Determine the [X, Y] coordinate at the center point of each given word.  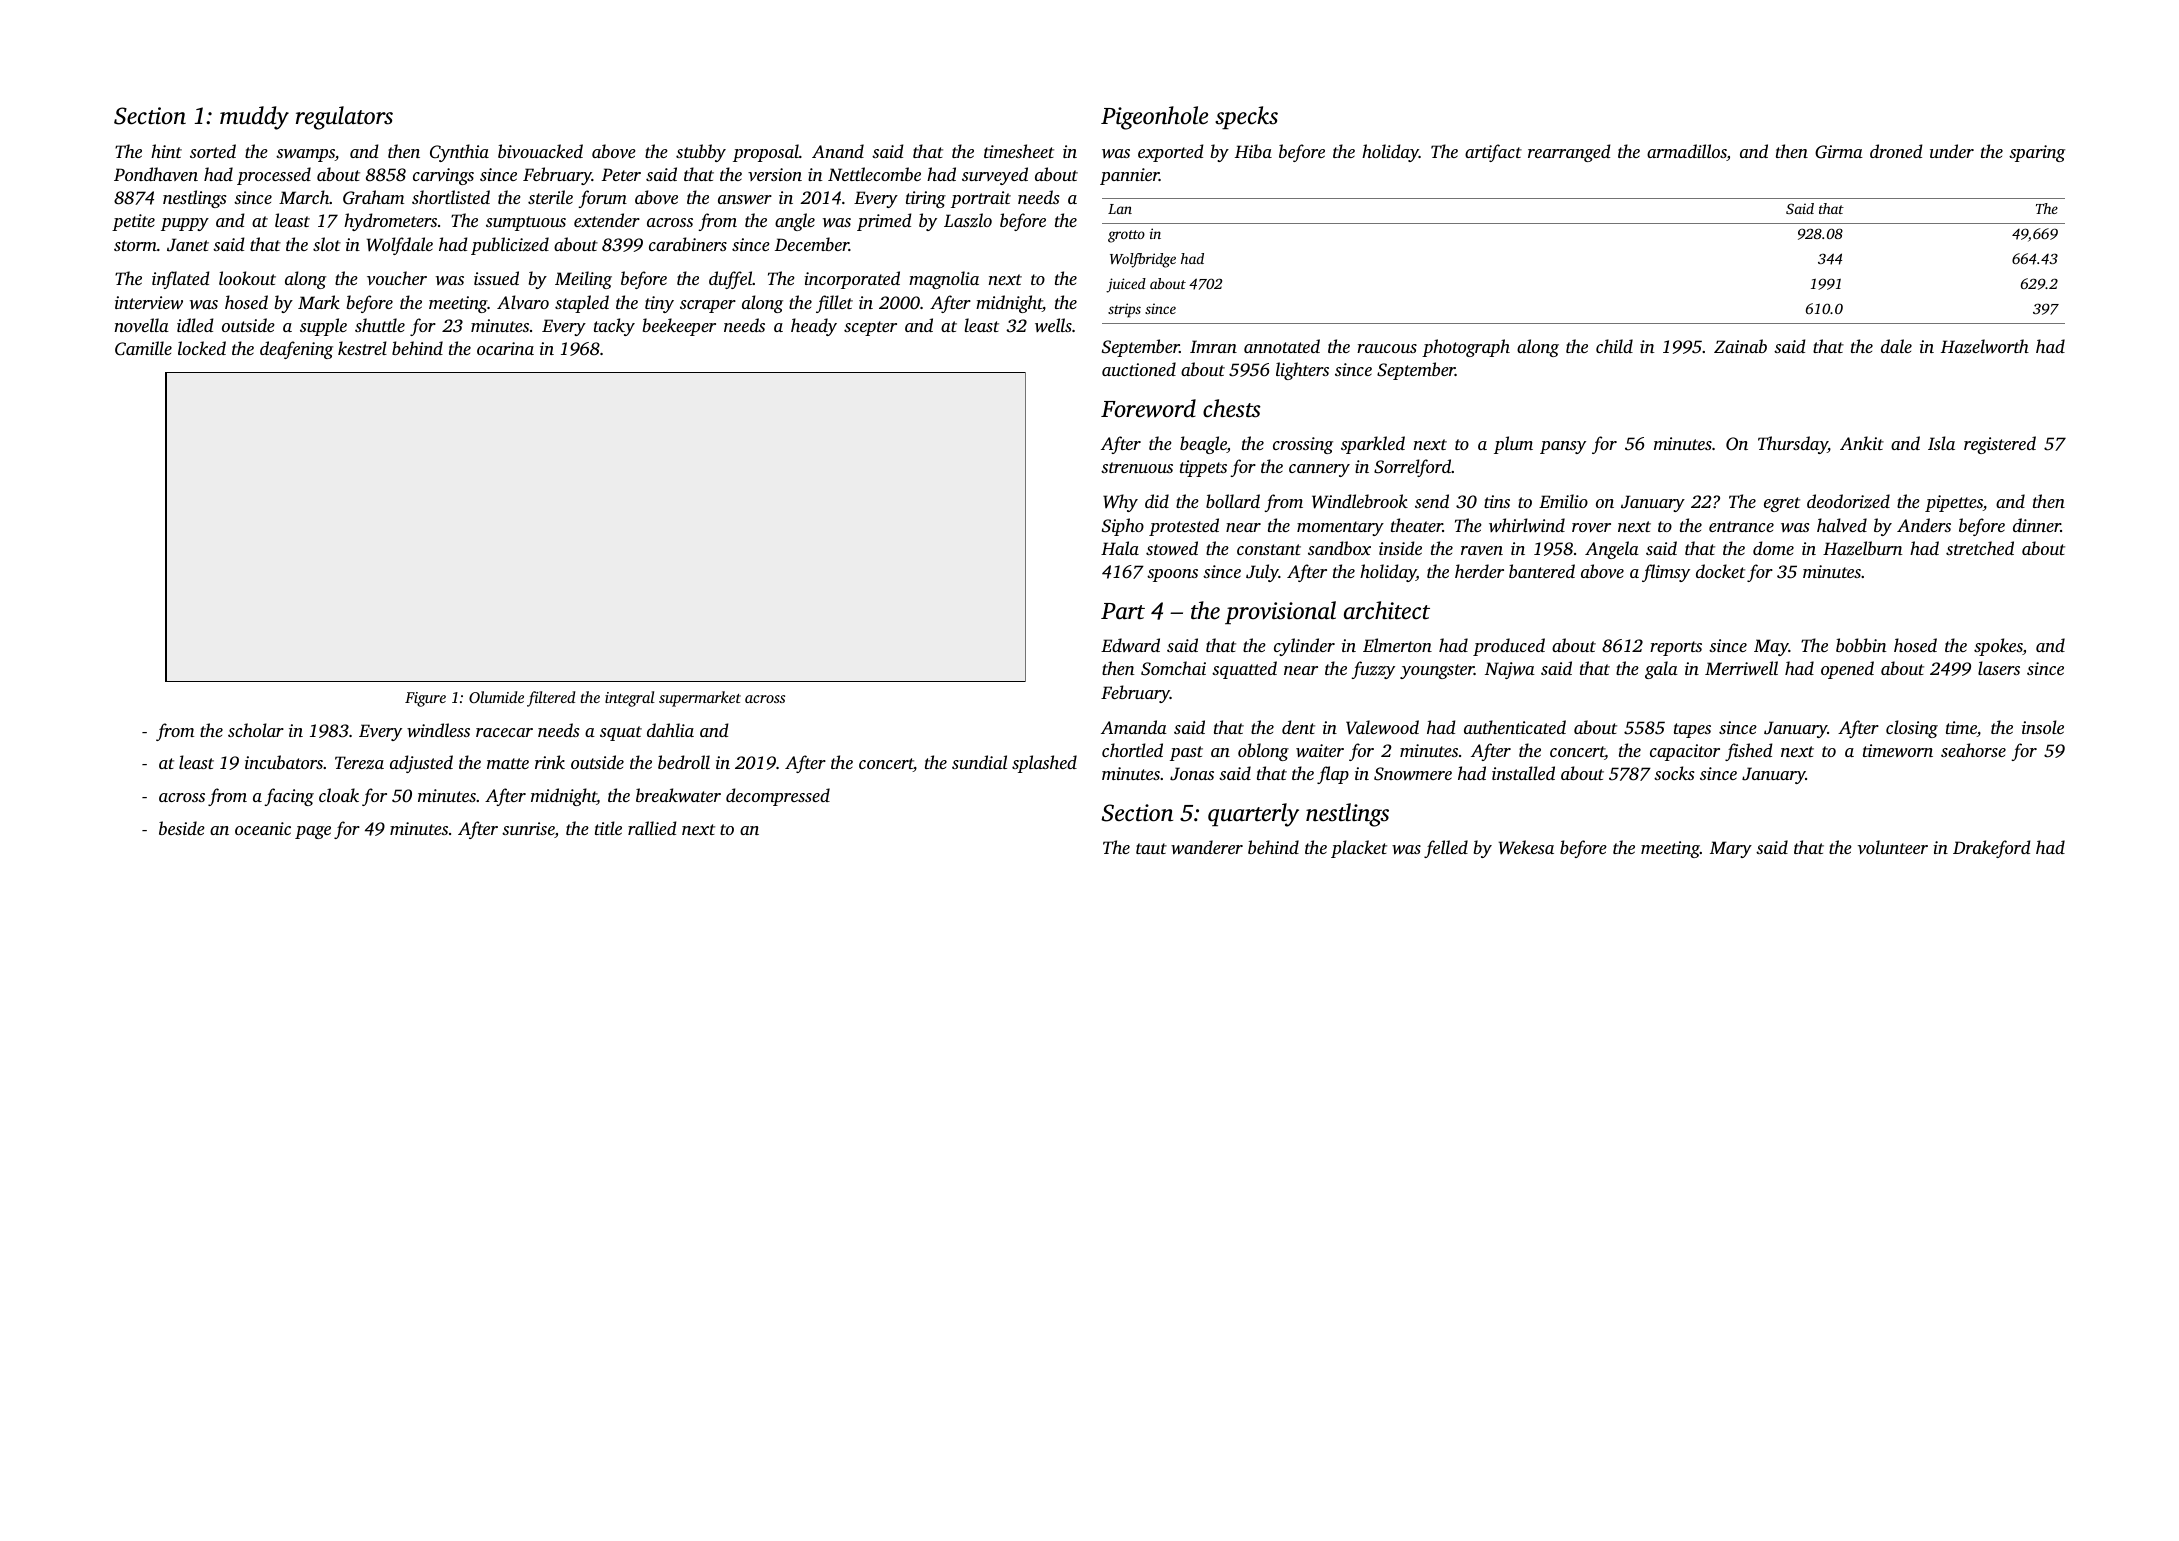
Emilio [1563, 501]
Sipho [1123, 527]
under [1952, 151]
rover [1591, 527]
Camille [143, 348]
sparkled [1373, 445]
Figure [425, 699]
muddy [254, 118]
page [313, 832]
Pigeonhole [1154, 118]
